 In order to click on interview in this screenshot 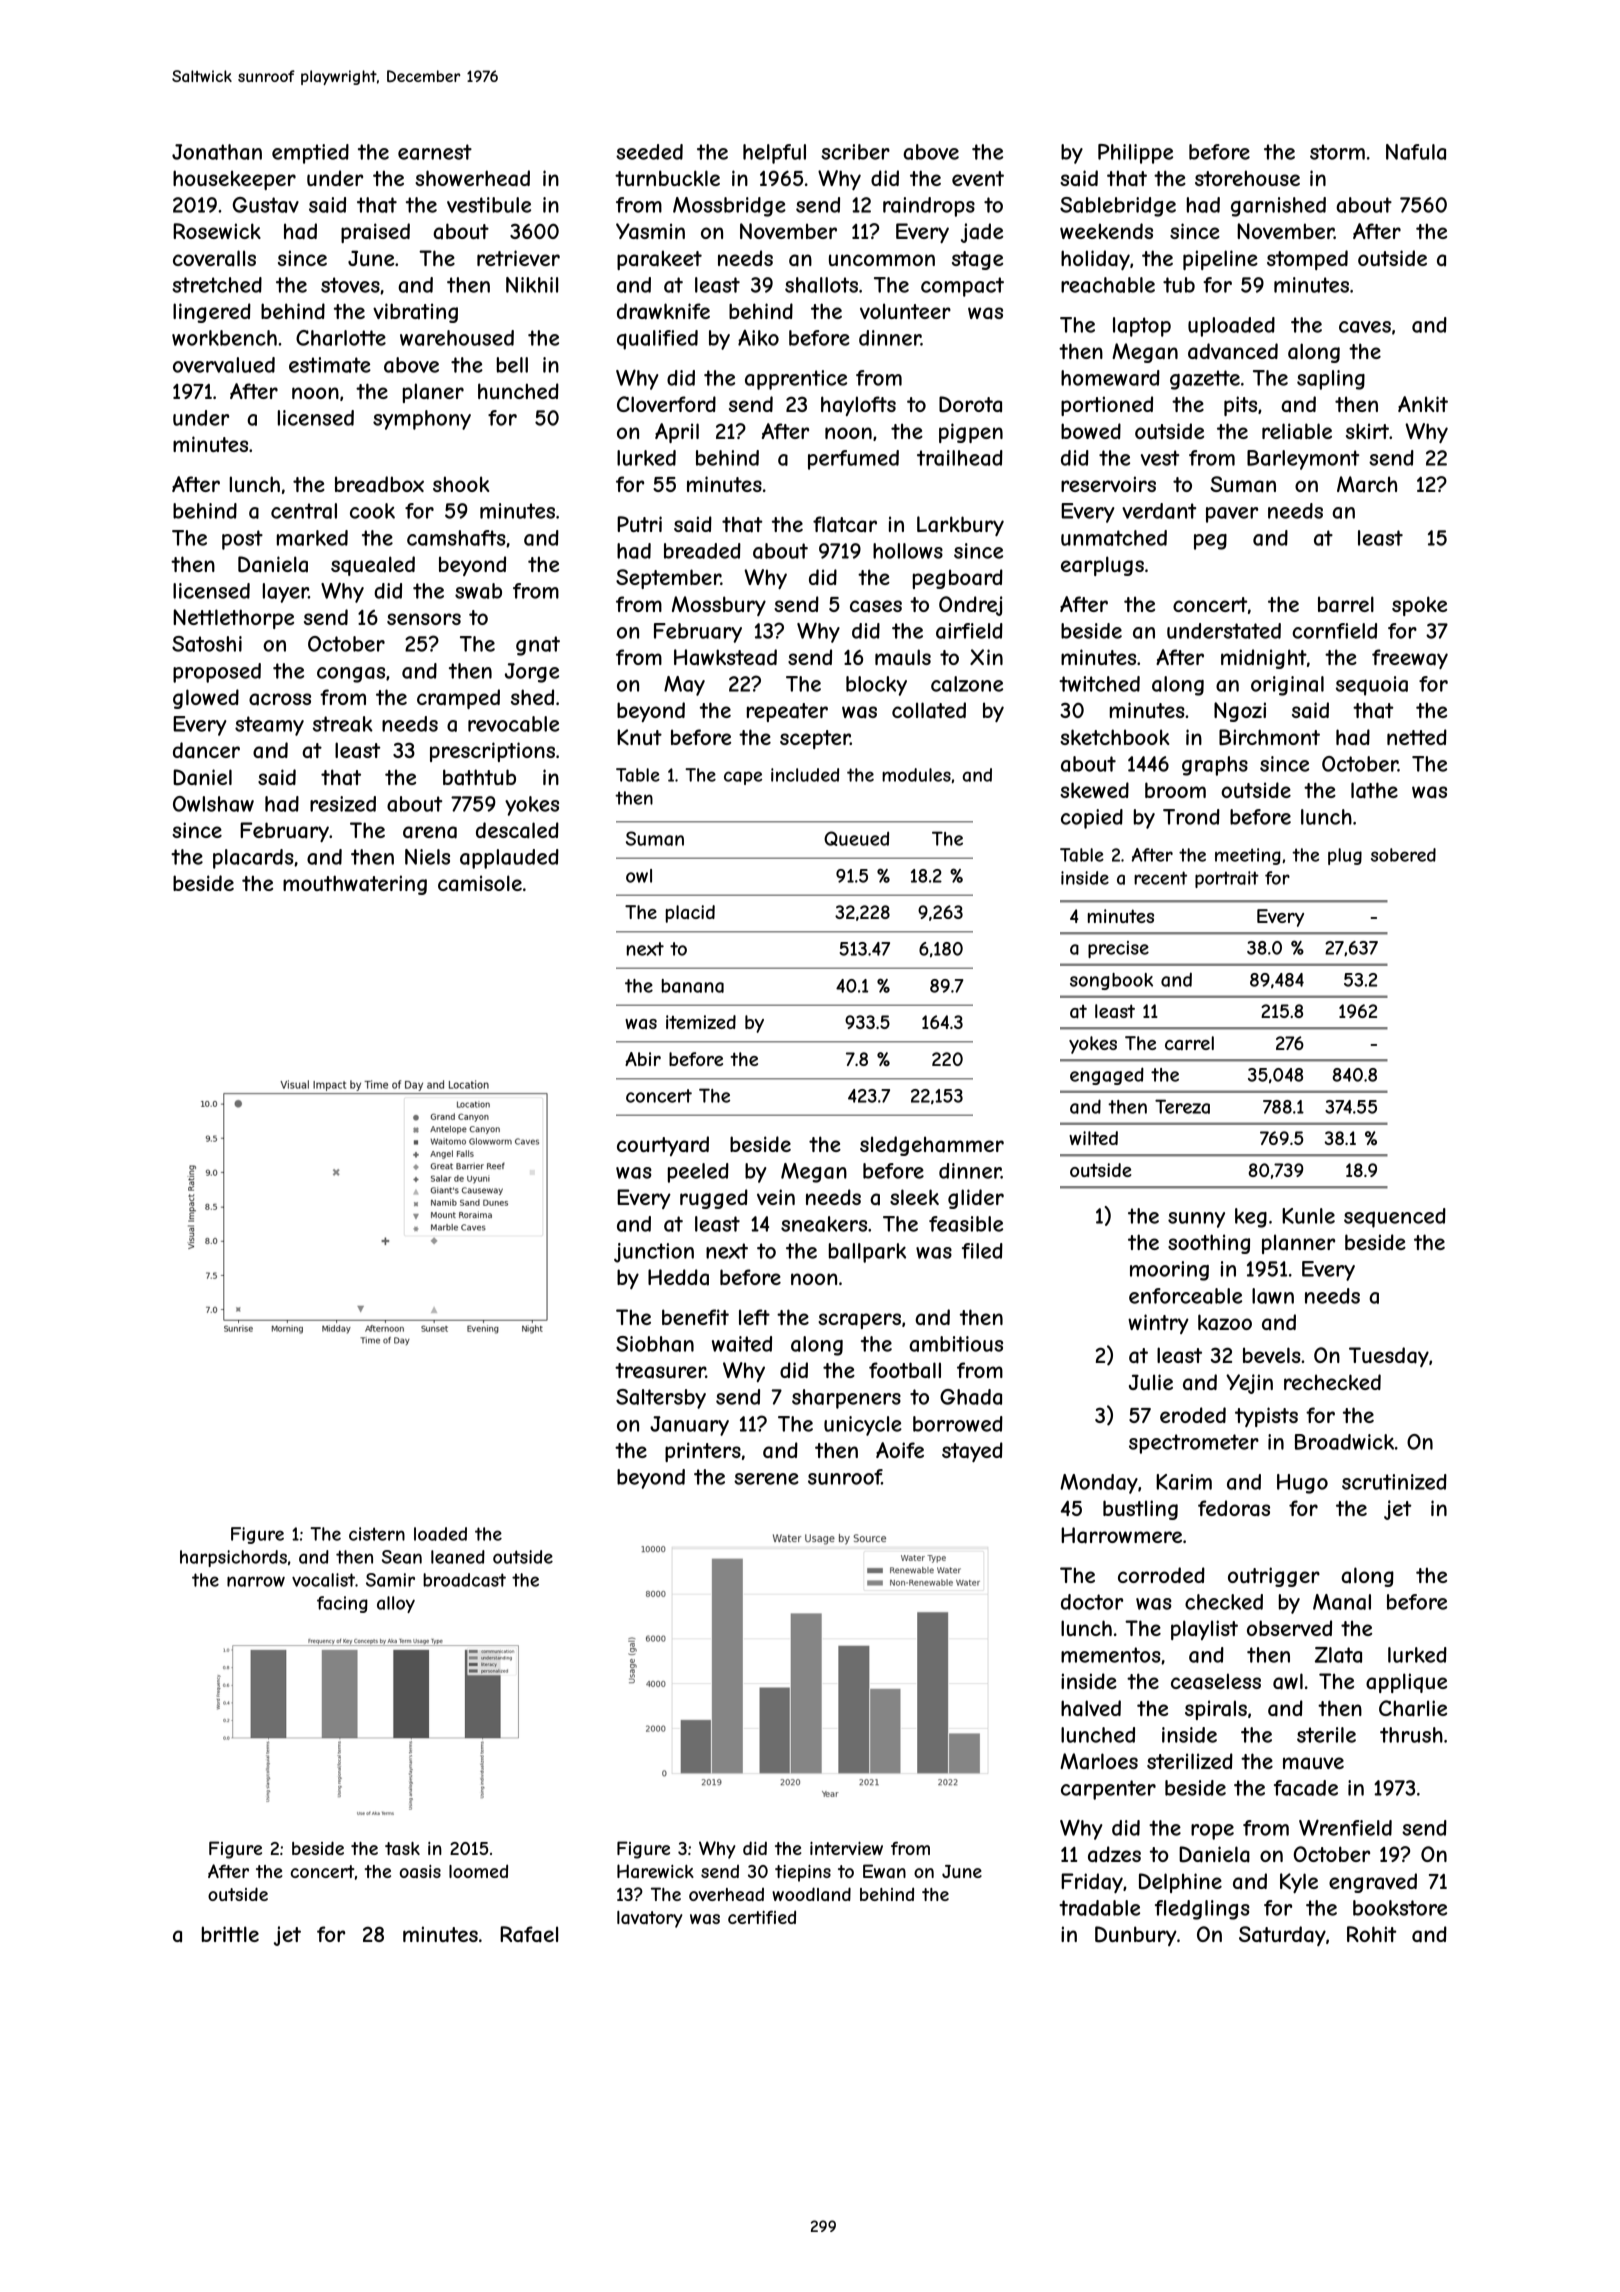, I will do `click(846, 1848)`.
